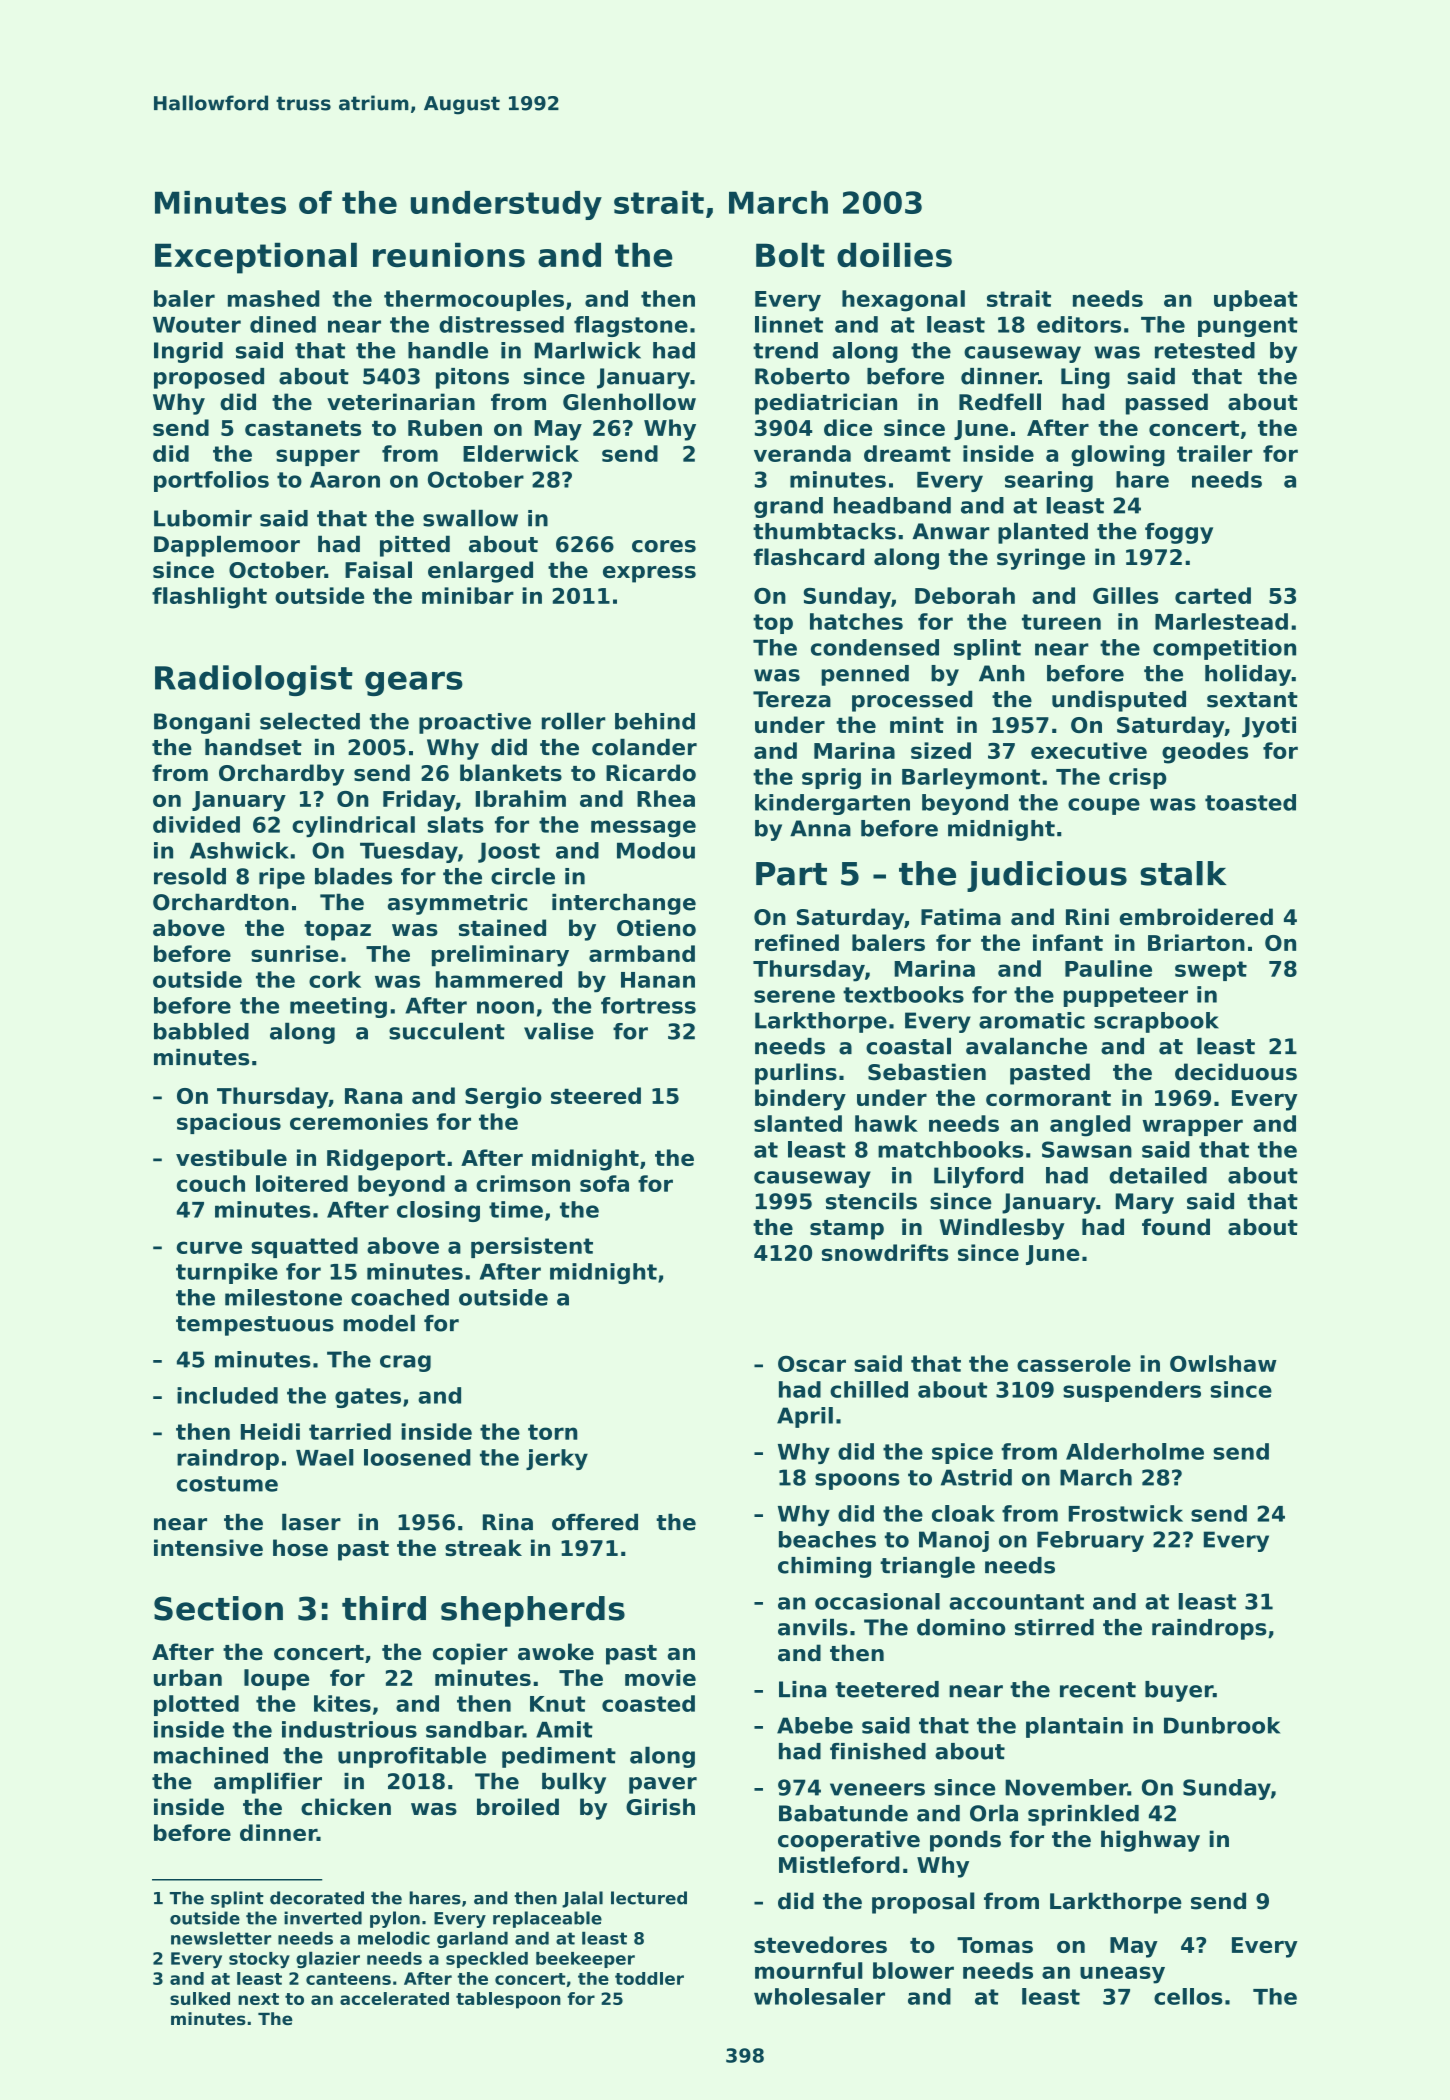 Image resolution: width=1450 pixels, height=2100 pixels. What do you see at coordinates (1135, 1451) in the screenshot?
I see `Alderholme` at bounding box center [1135, 1451].
